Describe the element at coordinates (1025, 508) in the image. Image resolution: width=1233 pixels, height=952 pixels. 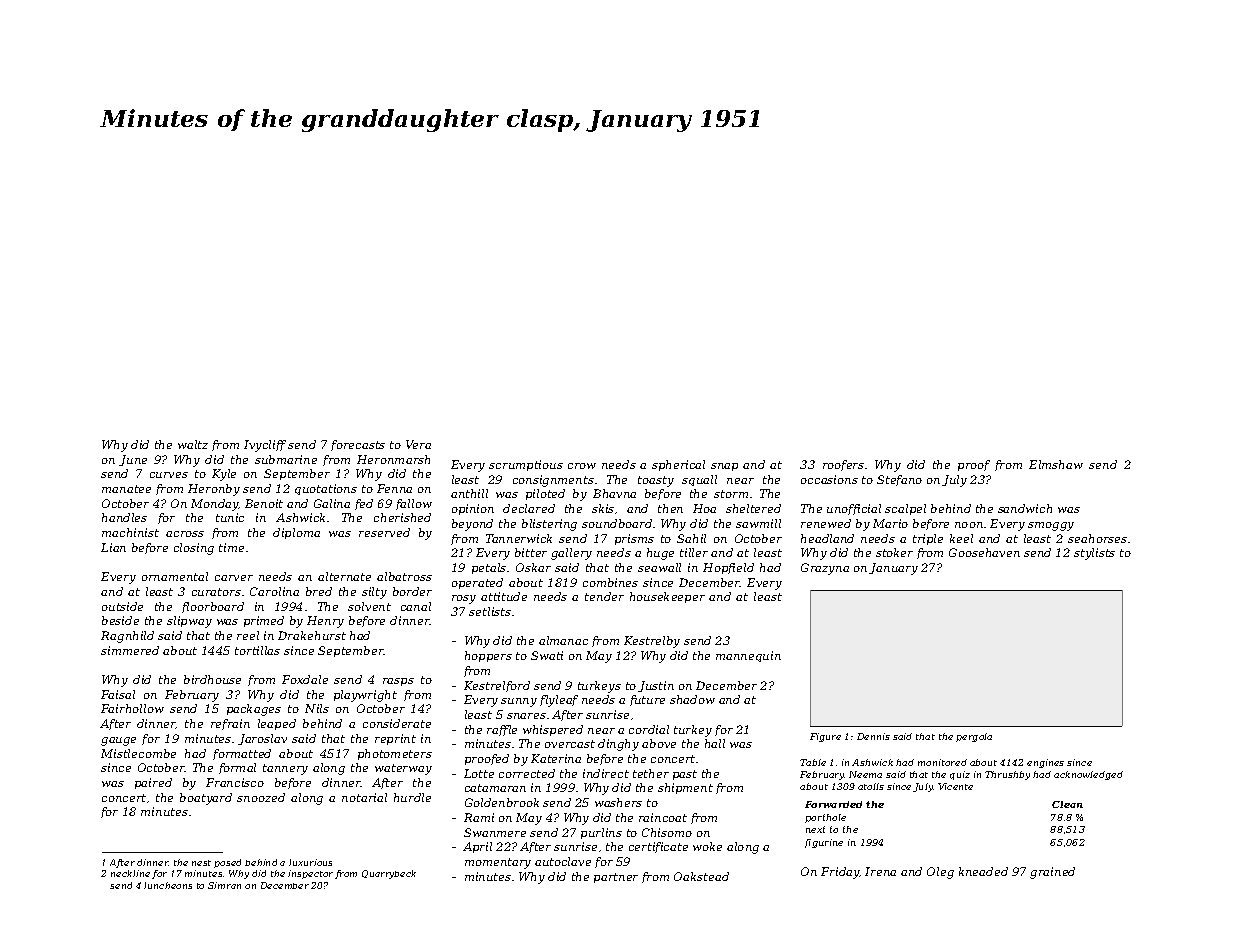
I see `sandwich` at that location.
